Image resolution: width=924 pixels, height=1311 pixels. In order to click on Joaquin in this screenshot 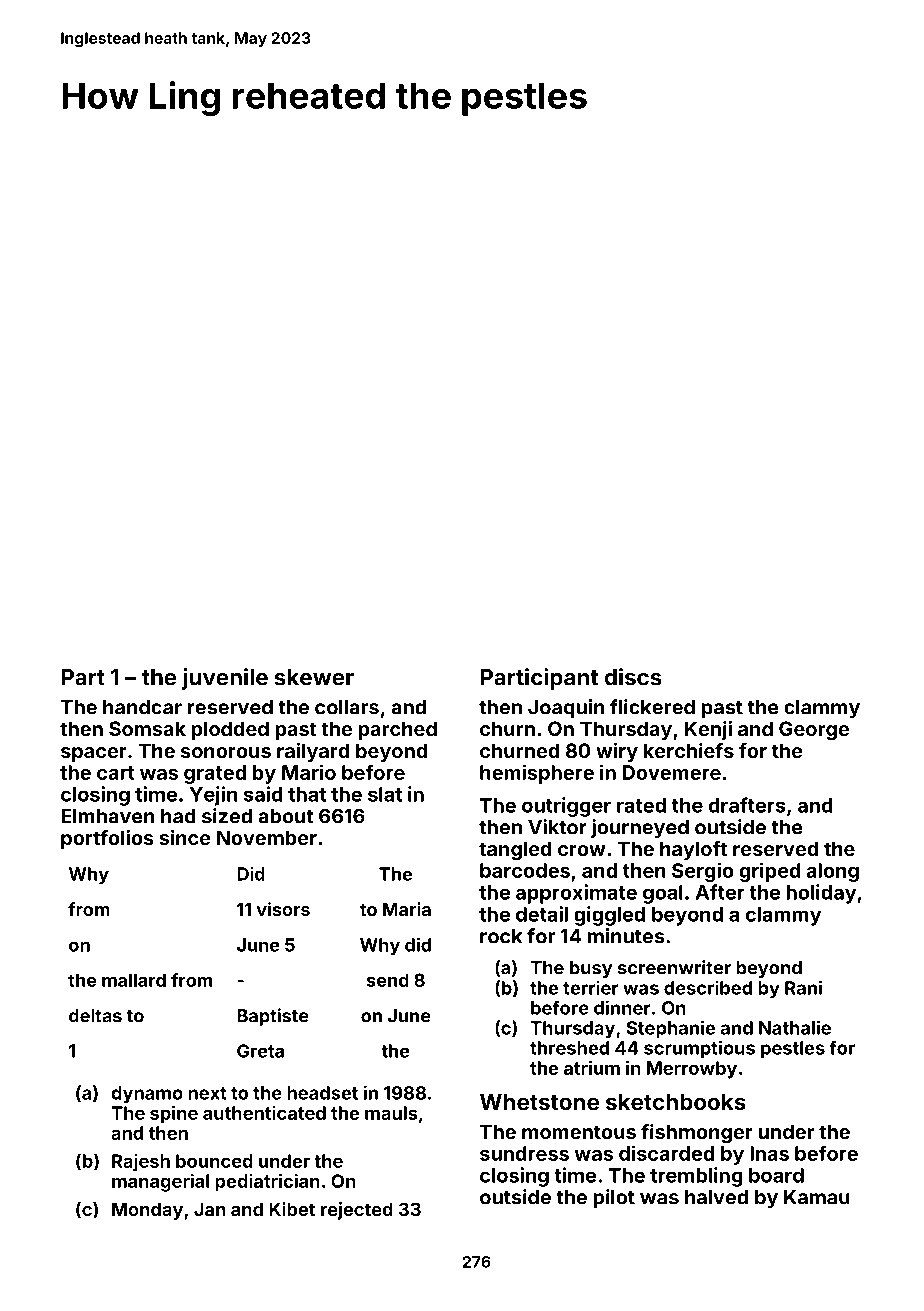, I will do `click(566, 709)`.
